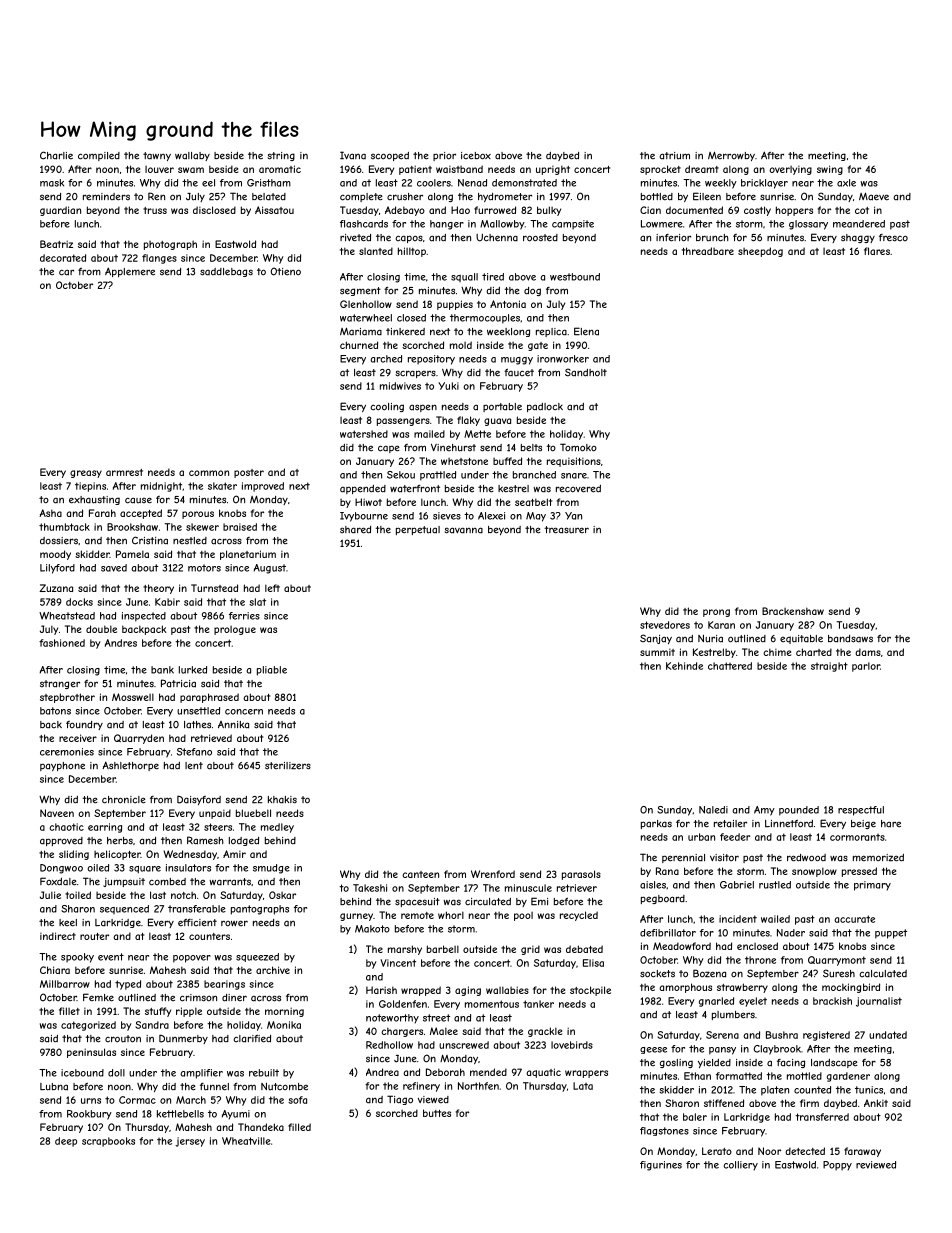  I want to click on Merrowby, so click(731, 156).
